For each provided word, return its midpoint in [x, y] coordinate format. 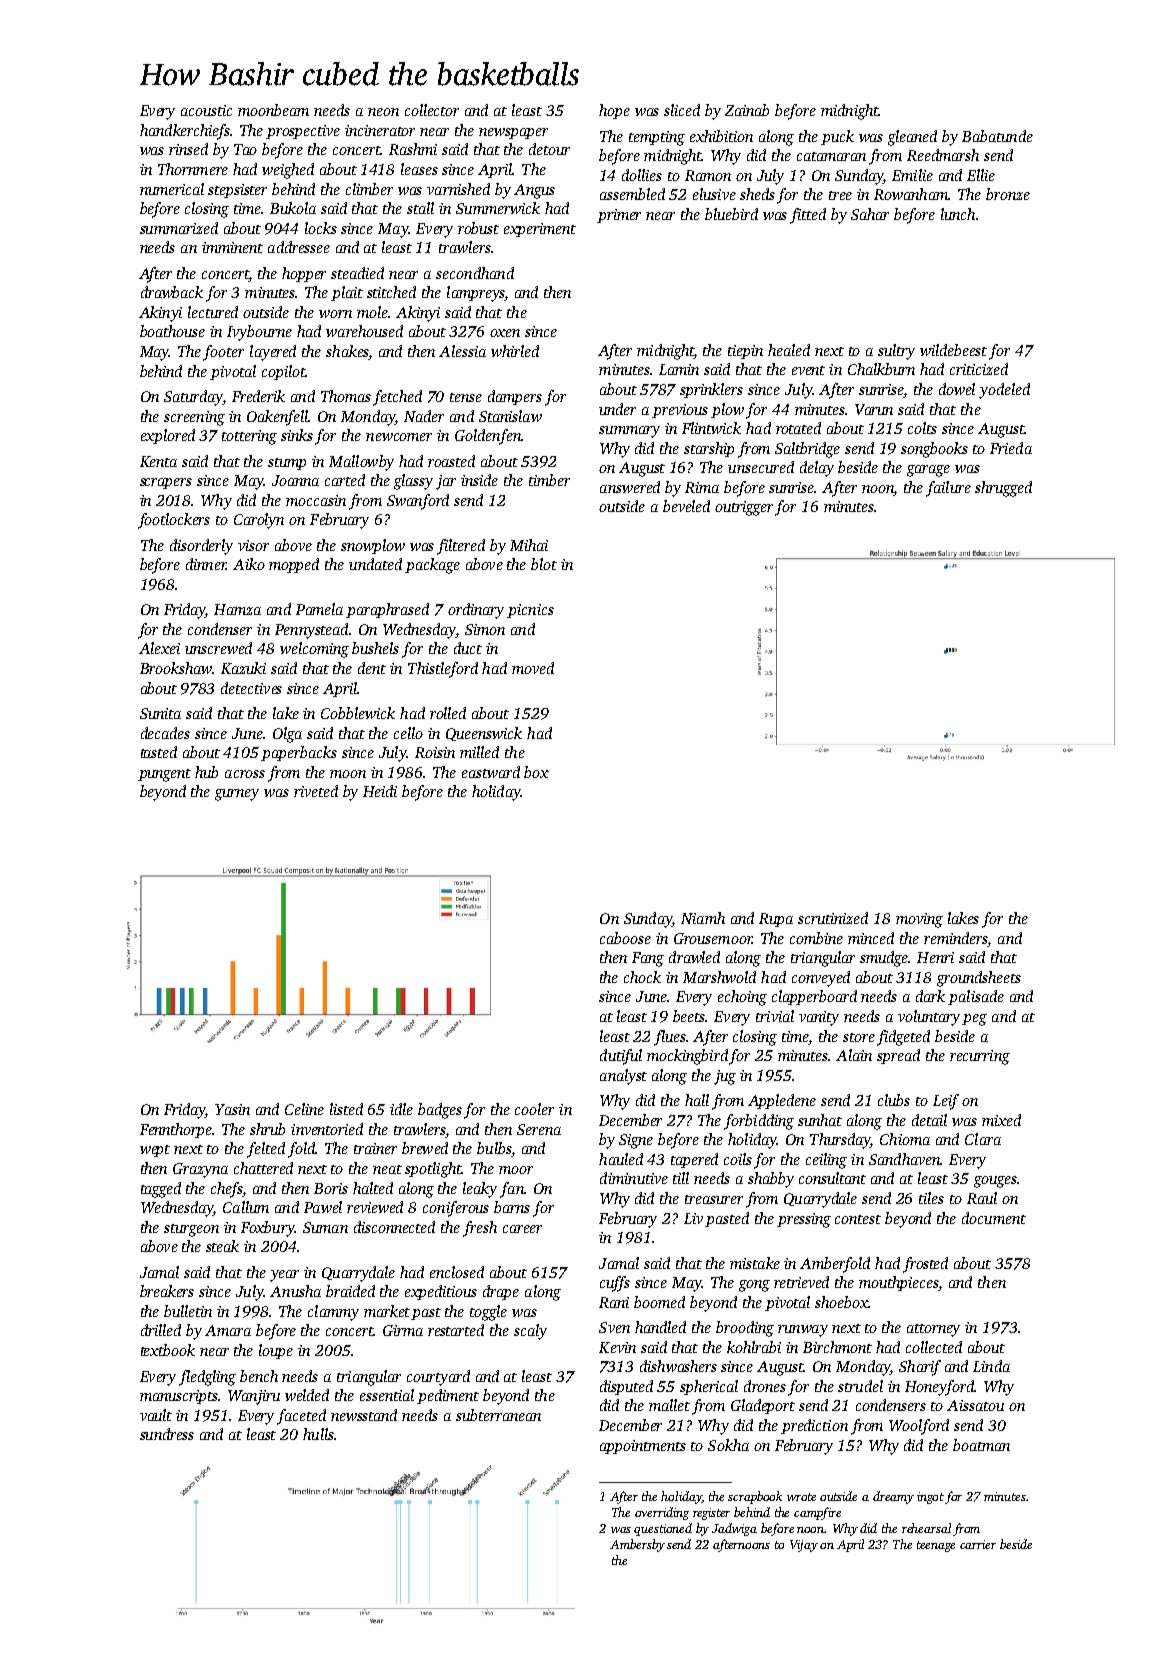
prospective [303, 132]
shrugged [1003, 489]
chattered [263, 1168]
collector [432, 110]
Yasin [232, 1109]
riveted [316, 791]
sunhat [820, 1120]
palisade [976, 997]
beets [689, 1016]
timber [549, 480]
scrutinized [833, 918]
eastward [491, 772]
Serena [539, 1129]
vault [156, 1415]
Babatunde [997, 136]
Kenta [158, 461]
